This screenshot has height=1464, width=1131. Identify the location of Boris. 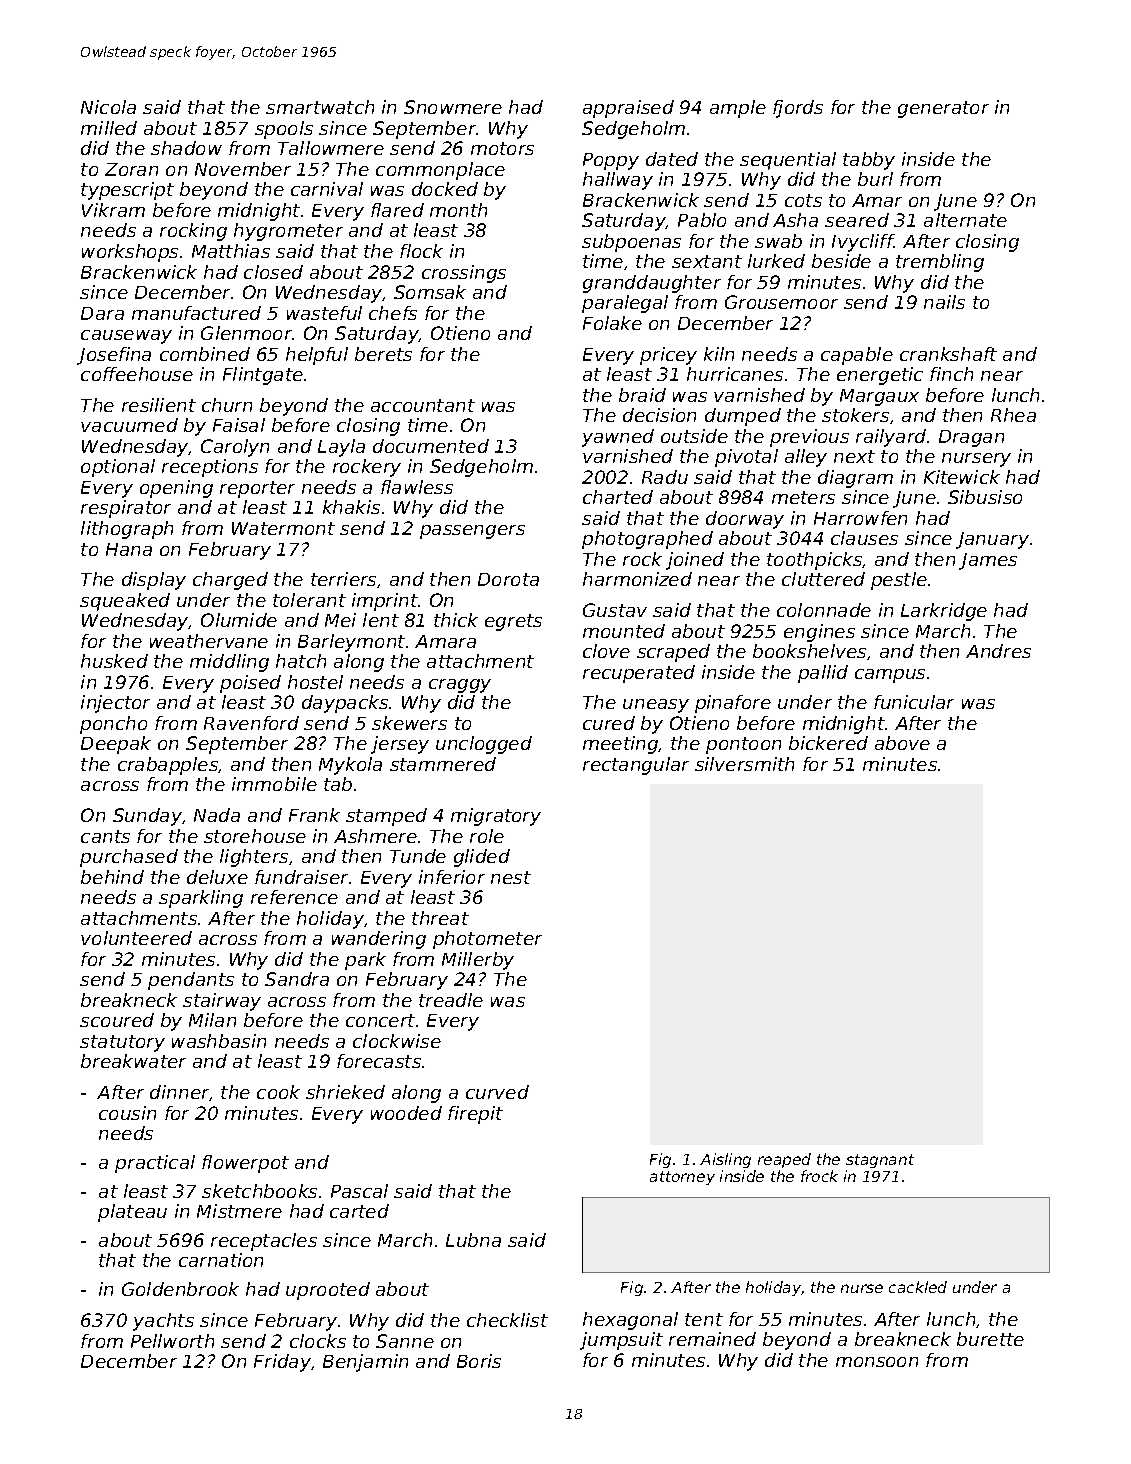
(479, 1361).
